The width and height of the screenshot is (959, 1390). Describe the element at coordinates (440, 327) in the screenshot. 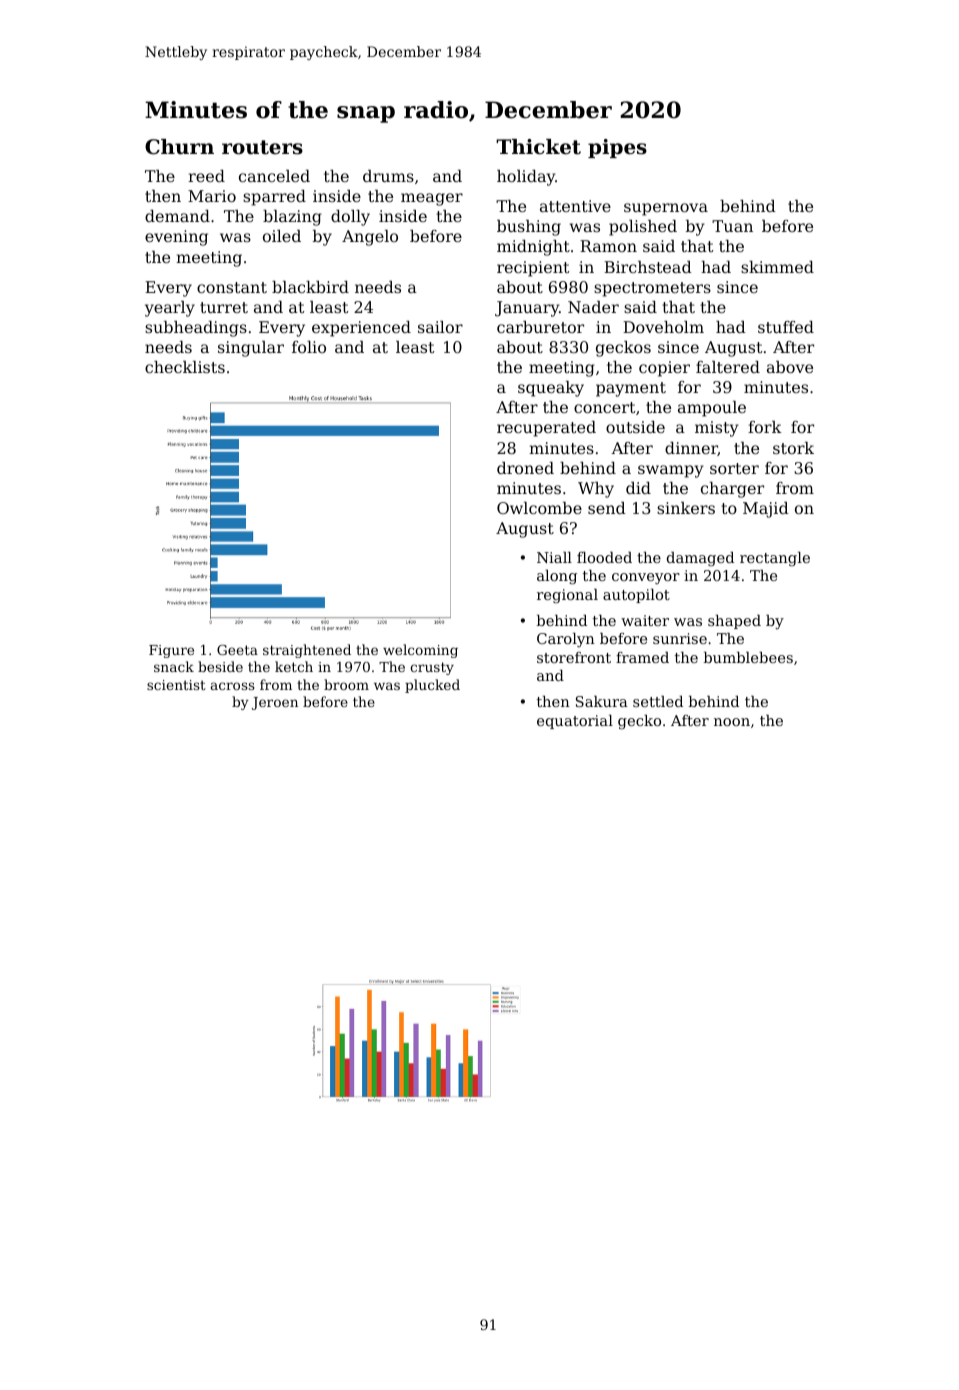

I see `sailor` at that location.
